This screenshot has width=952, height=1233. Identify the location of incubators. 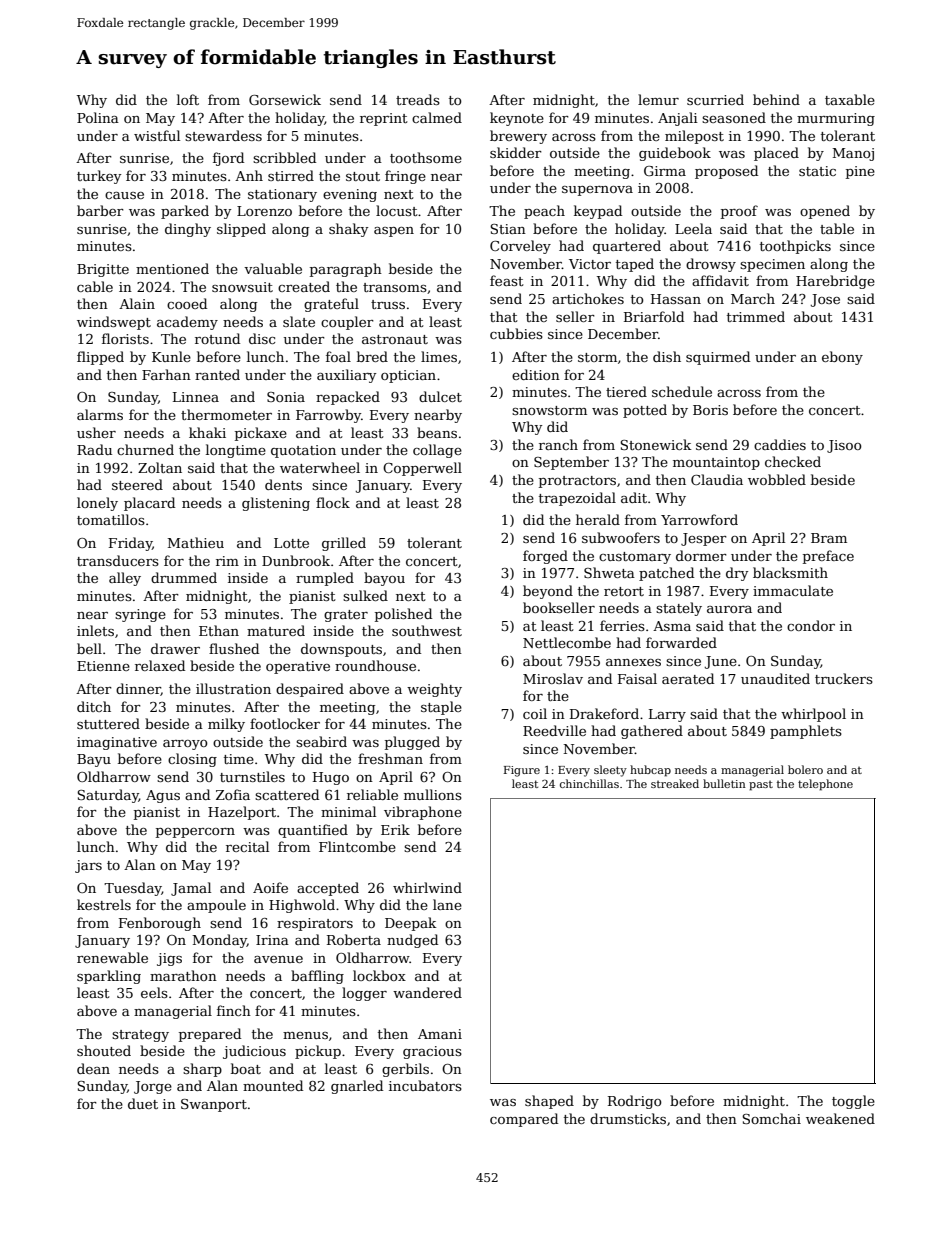
(425, 1085).
